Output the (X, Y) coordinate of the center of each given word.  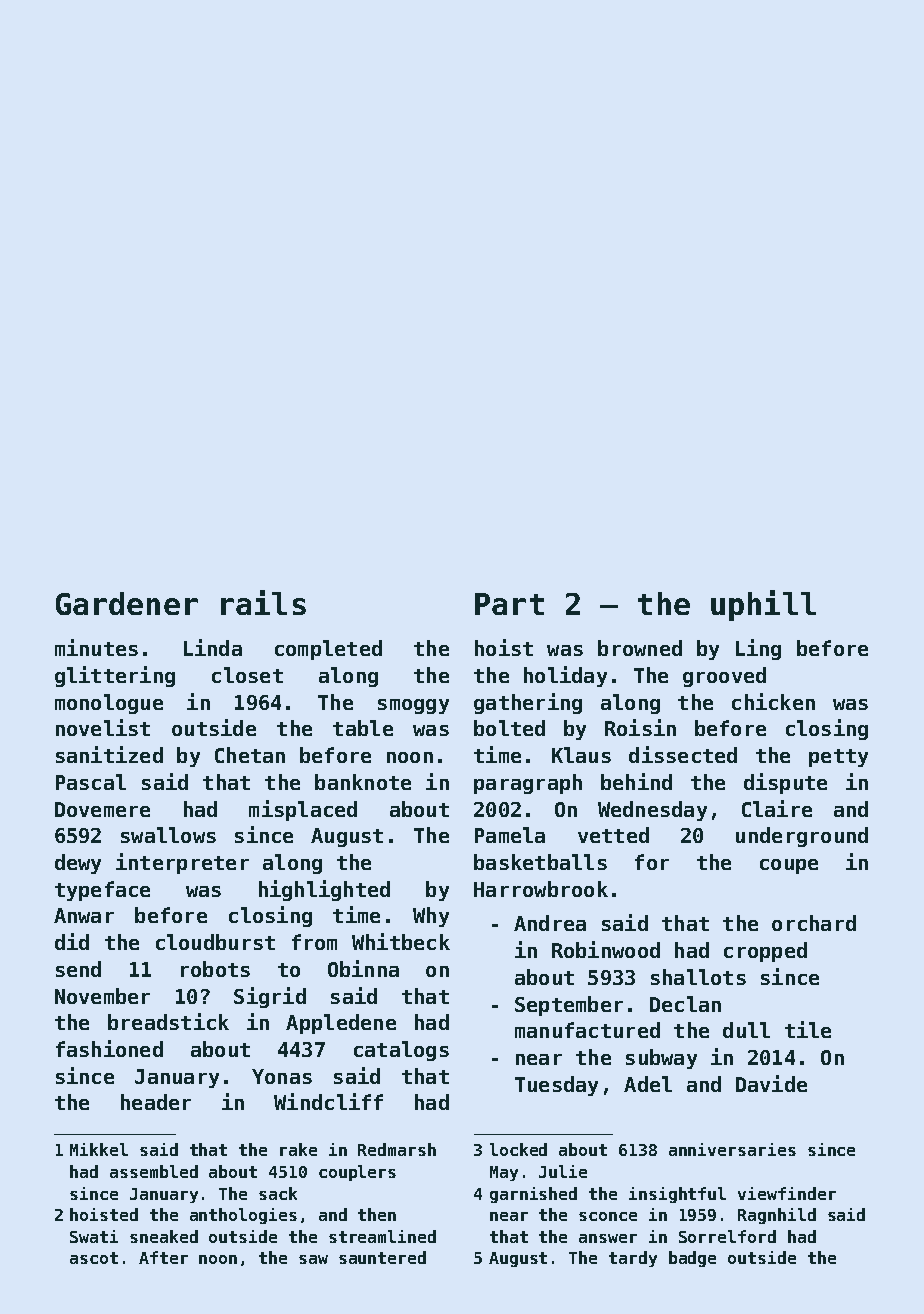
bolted (509, 728)
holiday (565, 676)
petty (838, 758)
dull (746, 1030)
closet (247, 675)
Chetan (250, 755)
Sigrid (270, 997)
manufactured (587, 1030)
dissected (683, 754)
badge (692, 1259)
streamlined (382, 1236)
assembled (154, 1171)
